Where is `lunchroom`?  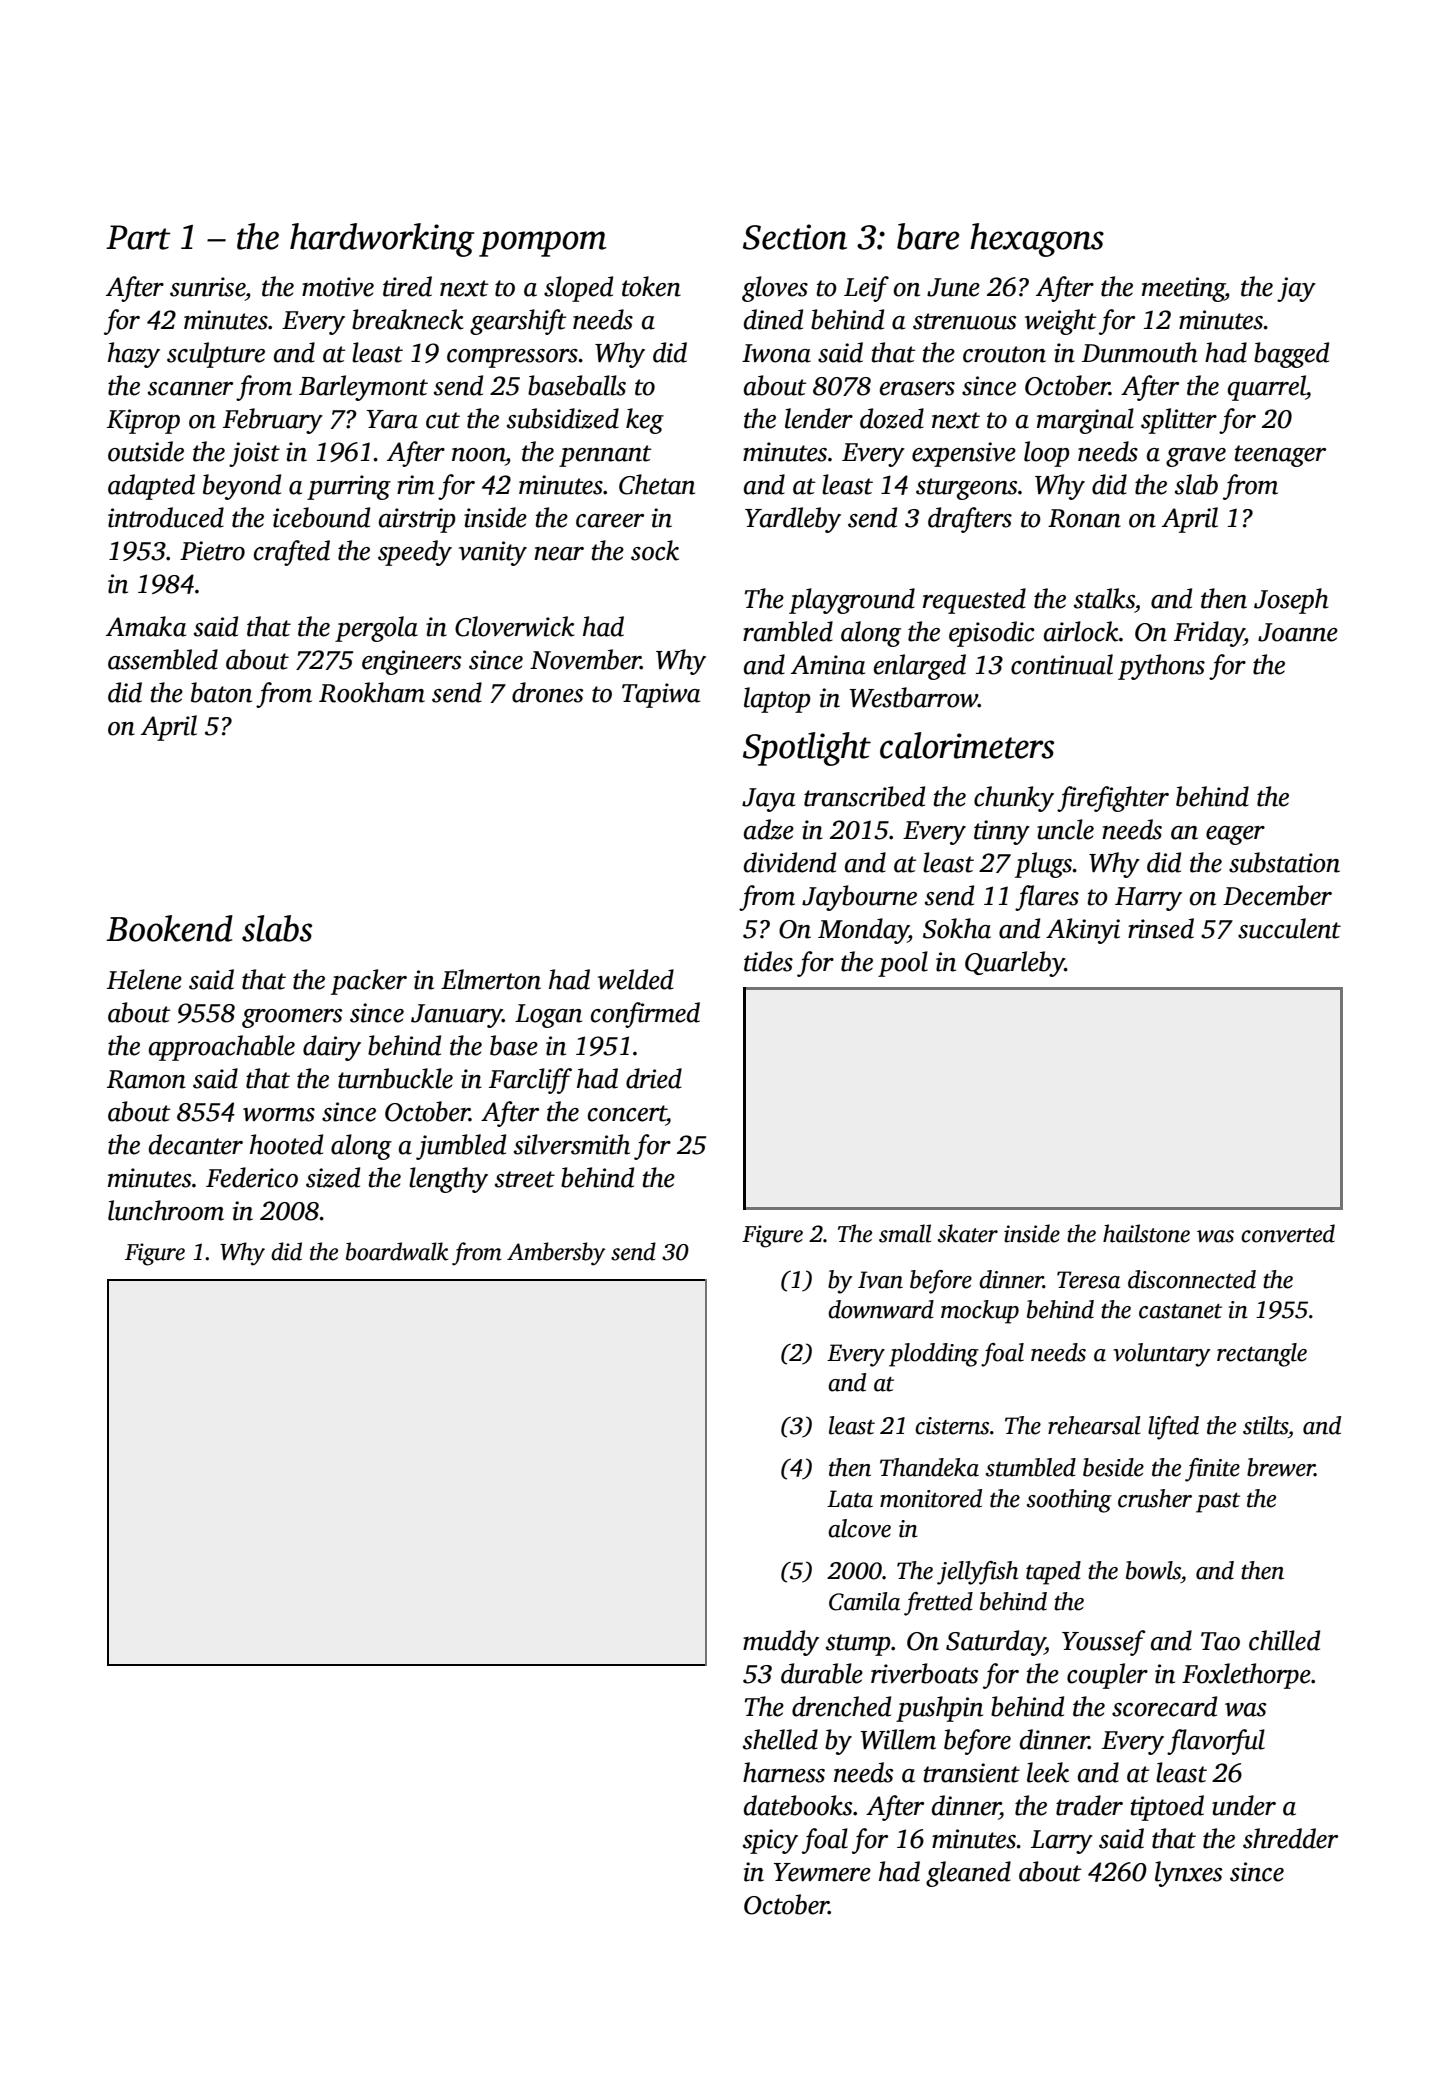 lunchroom is located at coordinates (166, 1210).
